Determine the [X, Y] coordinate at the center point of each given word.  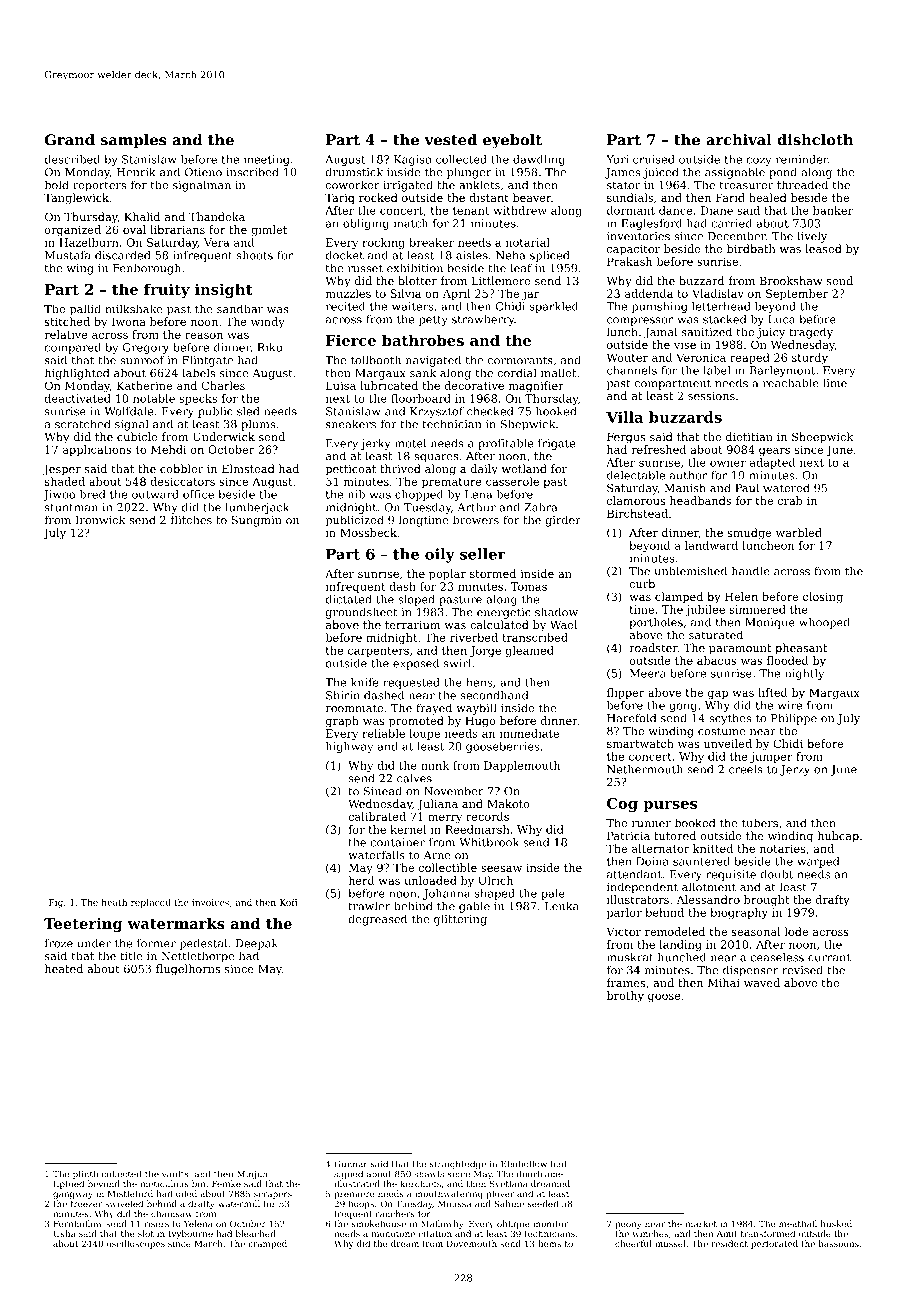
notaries [783, 848]
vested [450, 140]
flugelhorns [188, 970]
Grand [70, 140]
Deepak [256, 944]
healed [768, 197]
